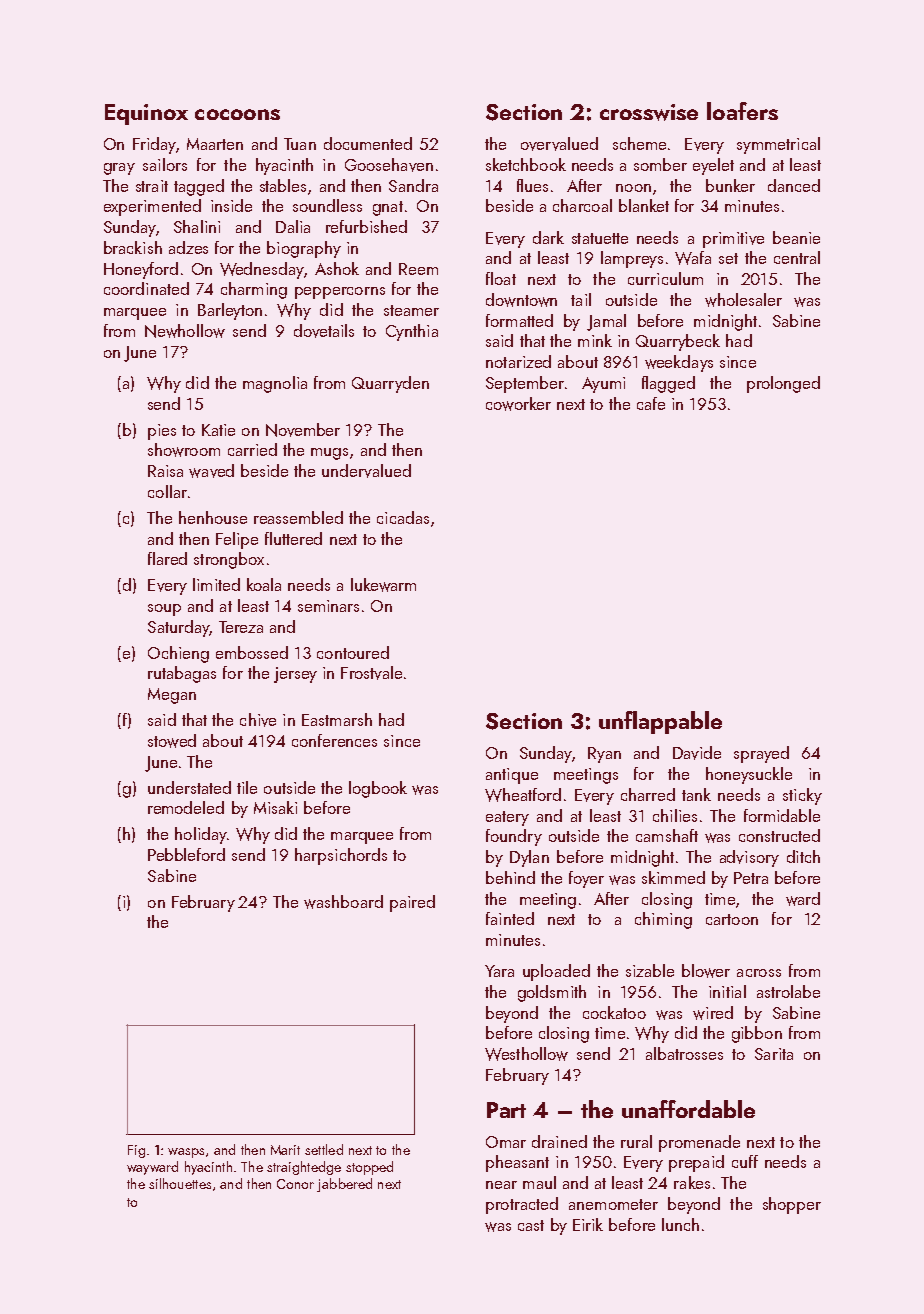 The height and width of the document is (1314, 924). Describe the element at coordinates (188, 247) in the document. I see `adzes` at that location.
